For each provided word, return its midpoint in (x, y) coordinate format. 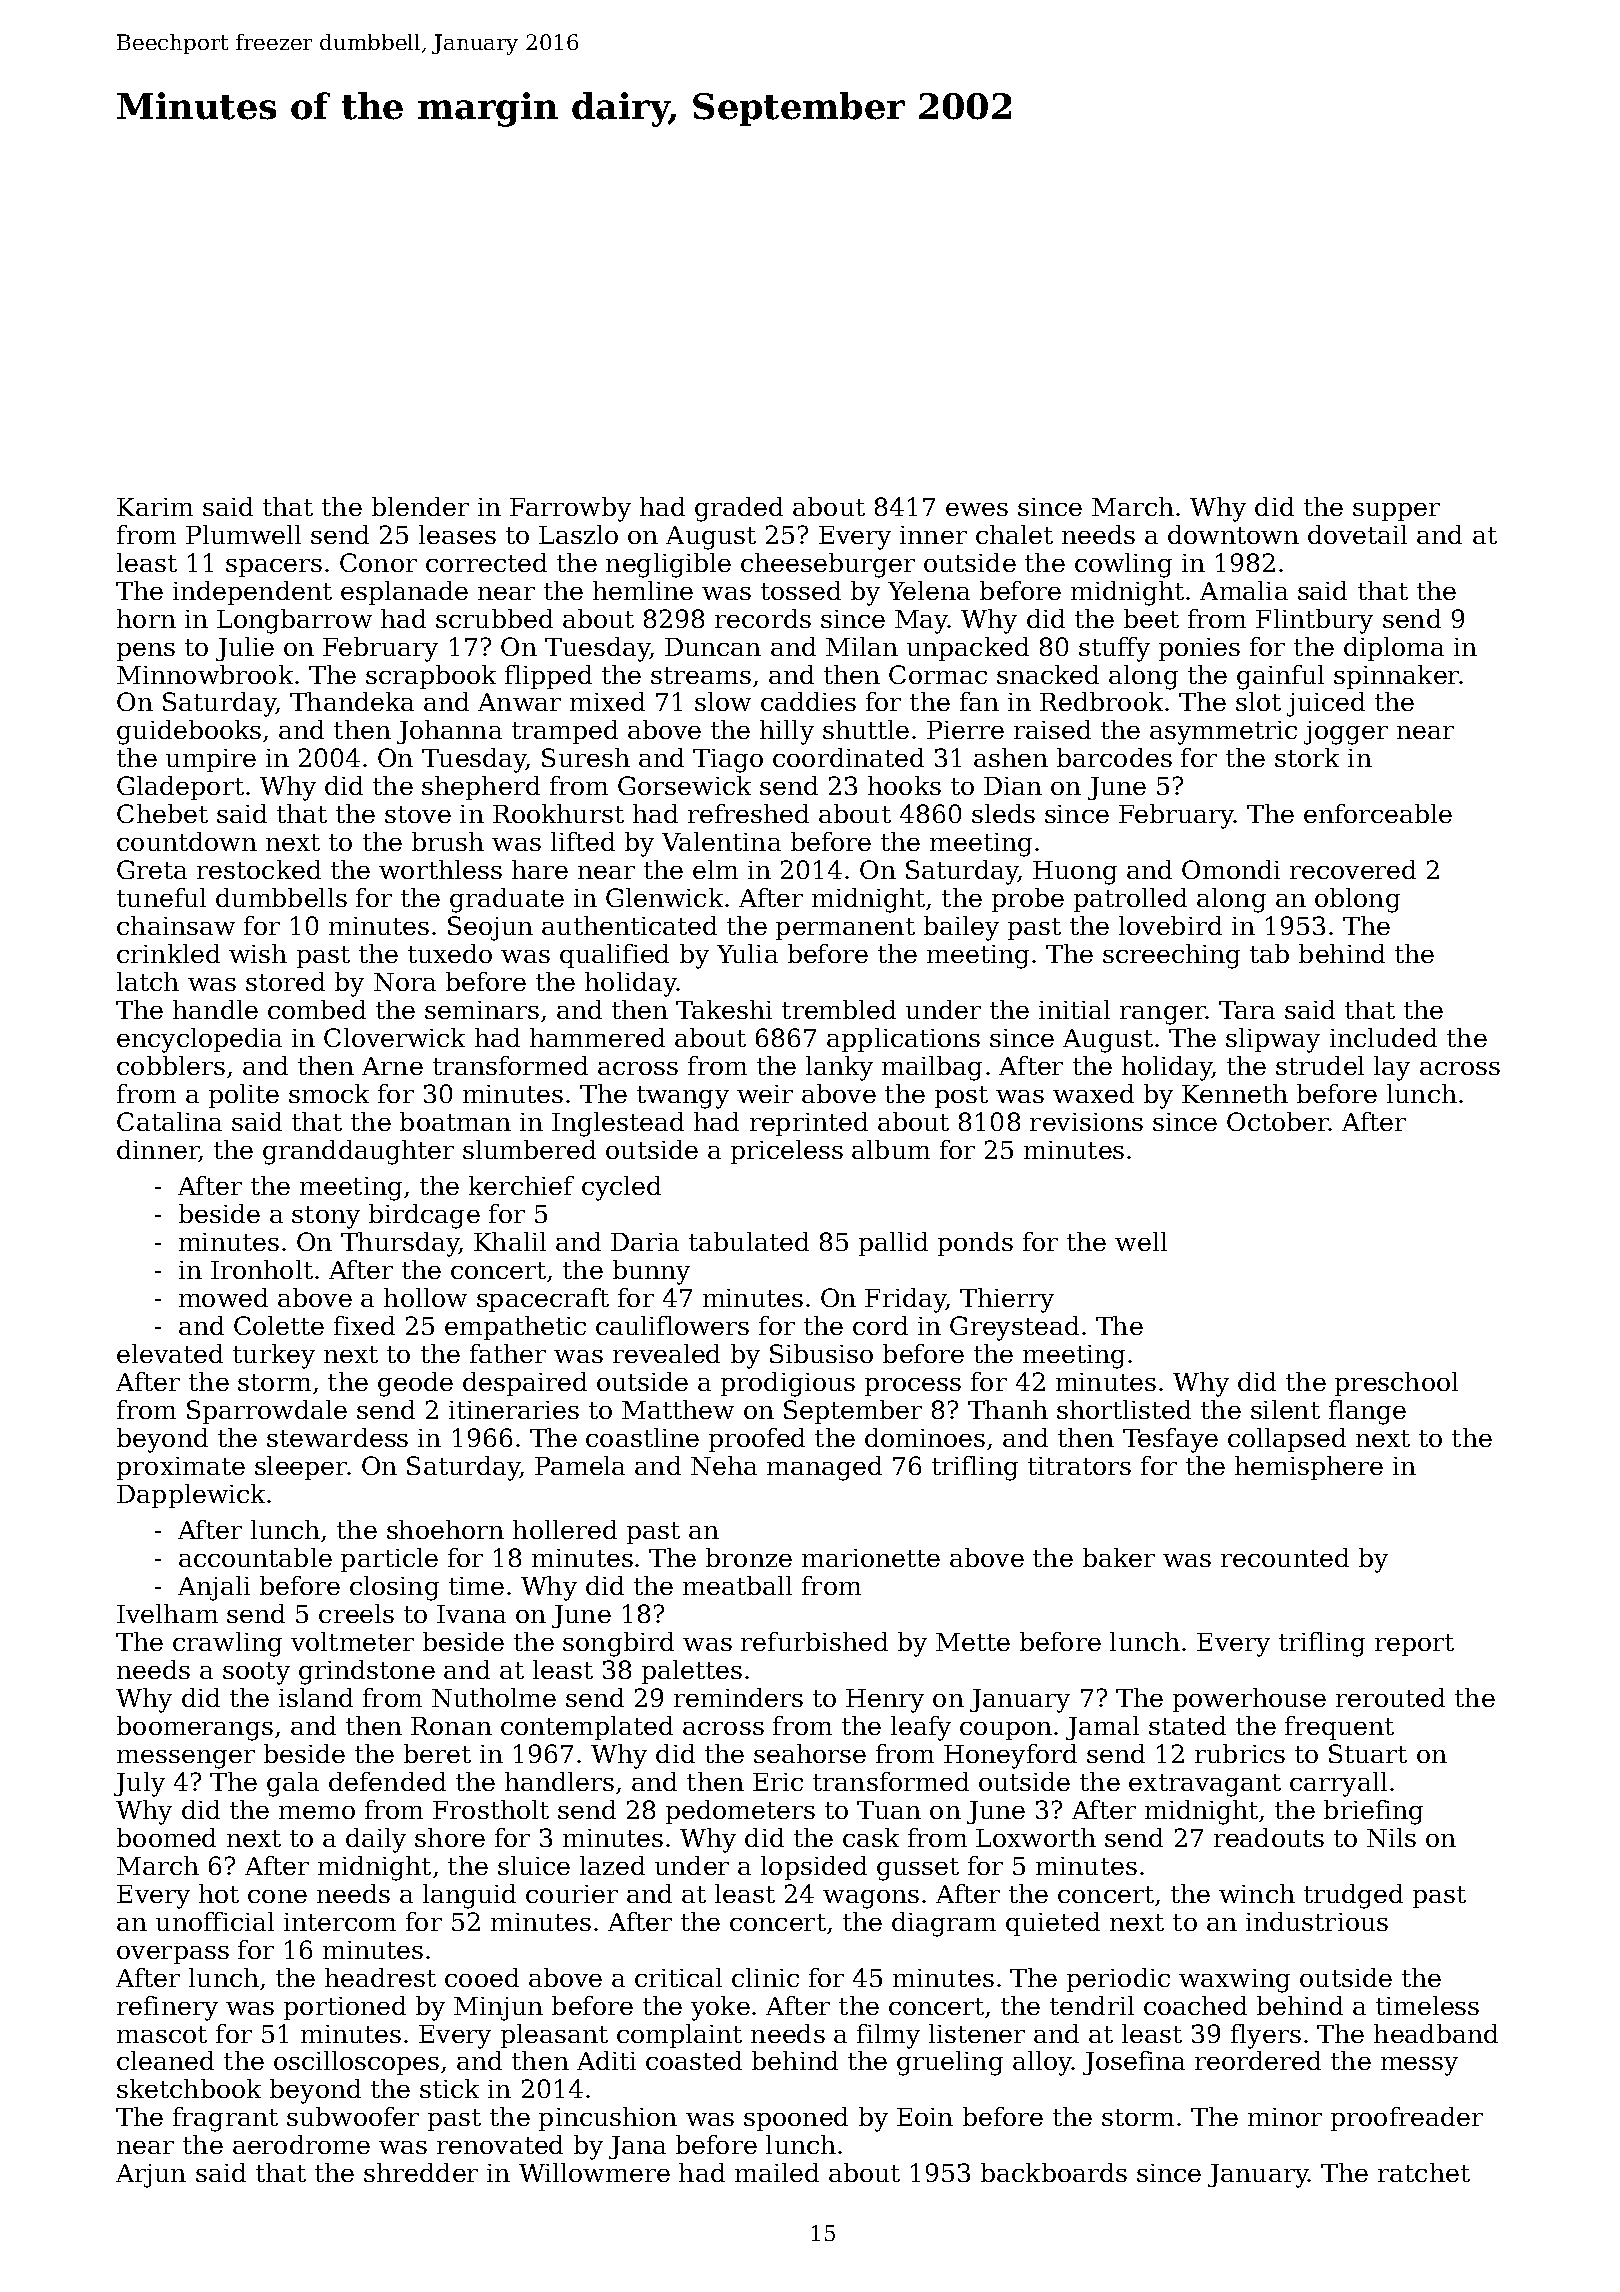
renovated (500, 2144)
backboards (1054, 2172)
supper (1396, 512)
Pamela (580, 1465)
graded (739, 509)
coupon (1006, 1731)
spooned (796, 2119)
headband (1436, 2033)
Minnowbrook (205, 674)
